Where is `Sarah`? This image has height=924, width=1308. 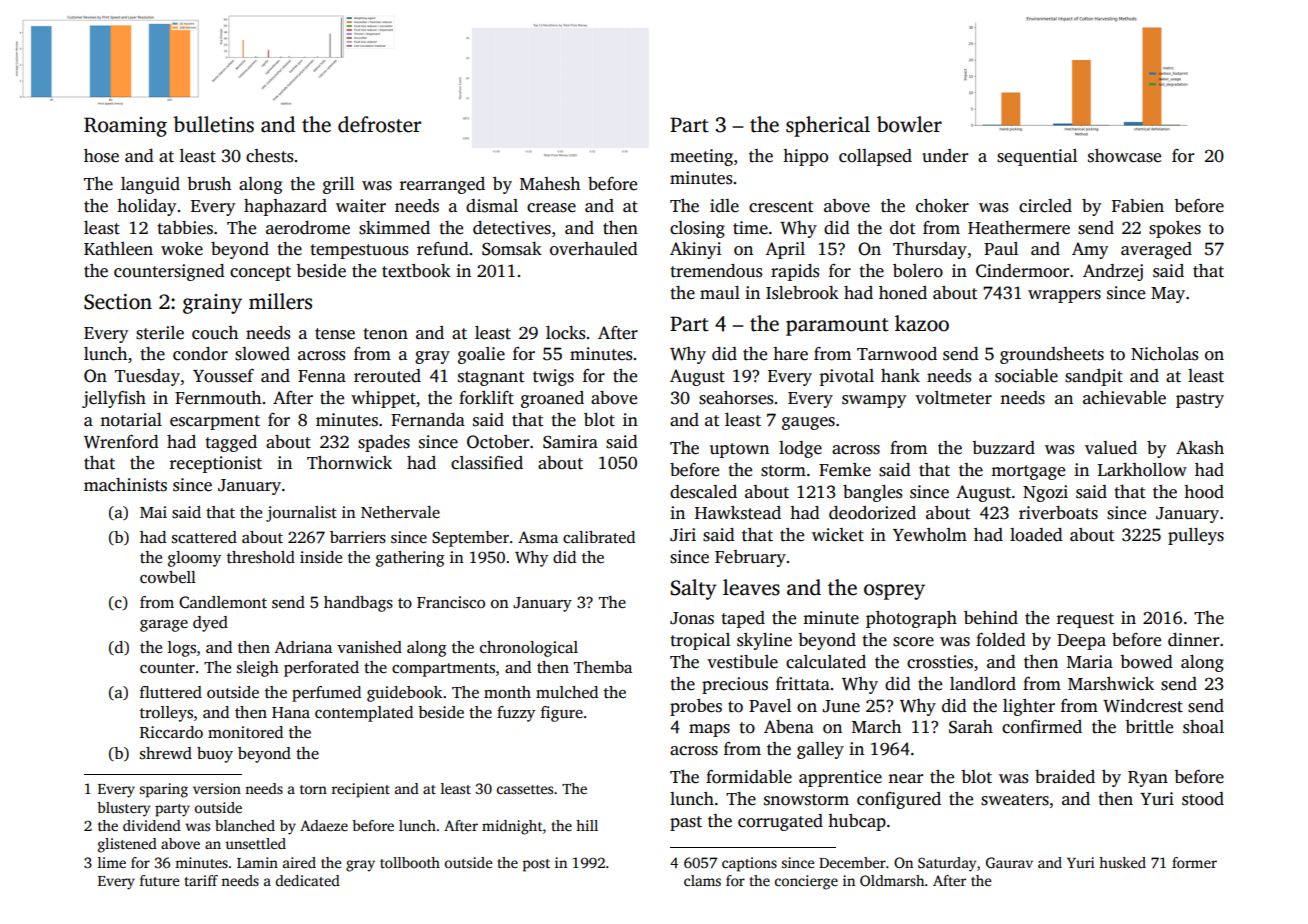
Sarah is located at coordinates (971, 727).
